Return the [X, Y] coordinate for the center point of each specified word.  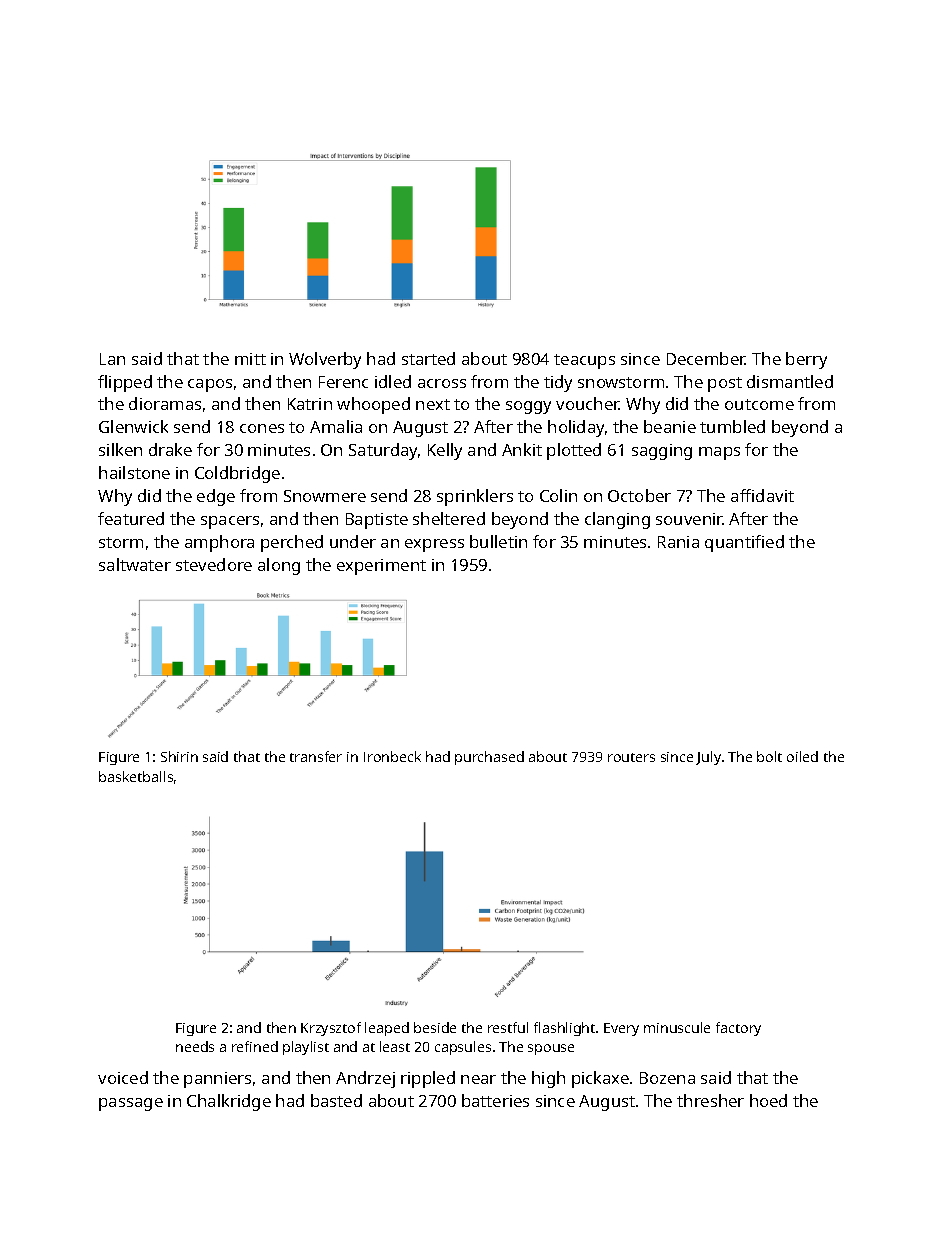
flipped [125, 383]
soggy [528, 407]
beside [435, 1027]
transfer [316, 756]
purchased [489, 758]
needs [195, 1046]
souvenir [689, 519]
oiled [802, 756]
